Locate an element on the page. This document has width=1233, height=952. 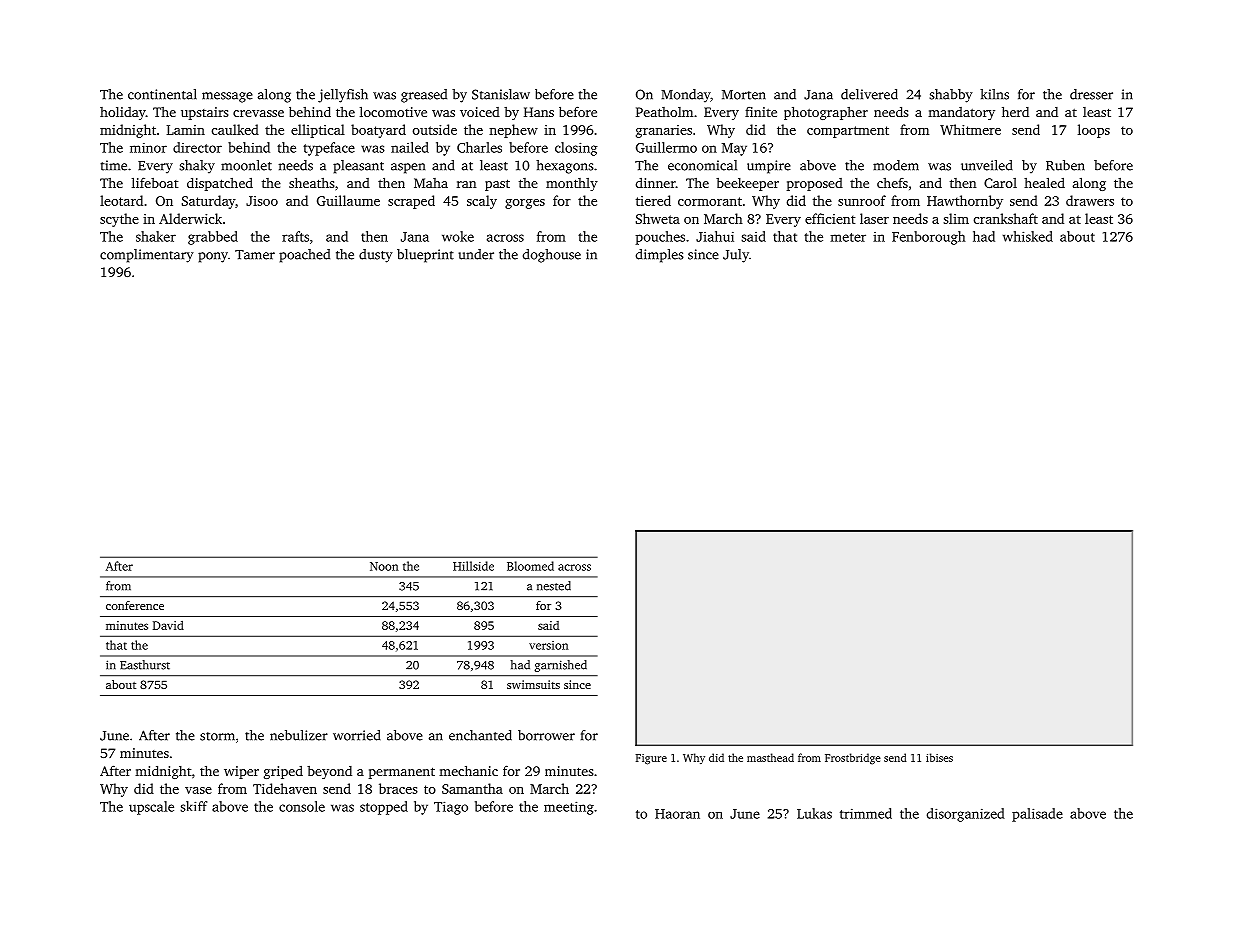
ibises is located at coordinates (939, 757).
